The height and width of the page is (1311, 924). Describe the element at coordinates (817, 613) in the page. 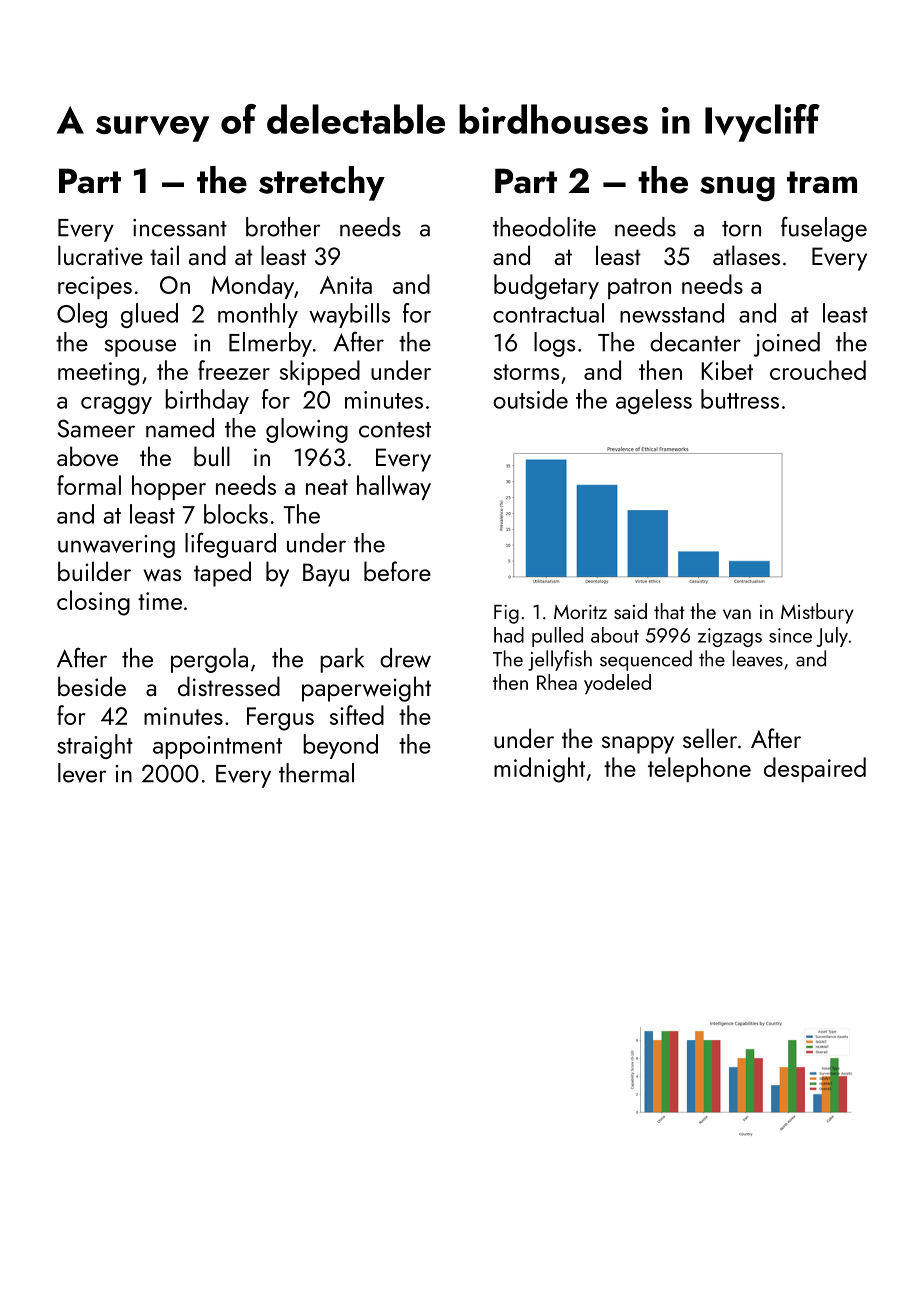

I see `Mistbury` at that location.
